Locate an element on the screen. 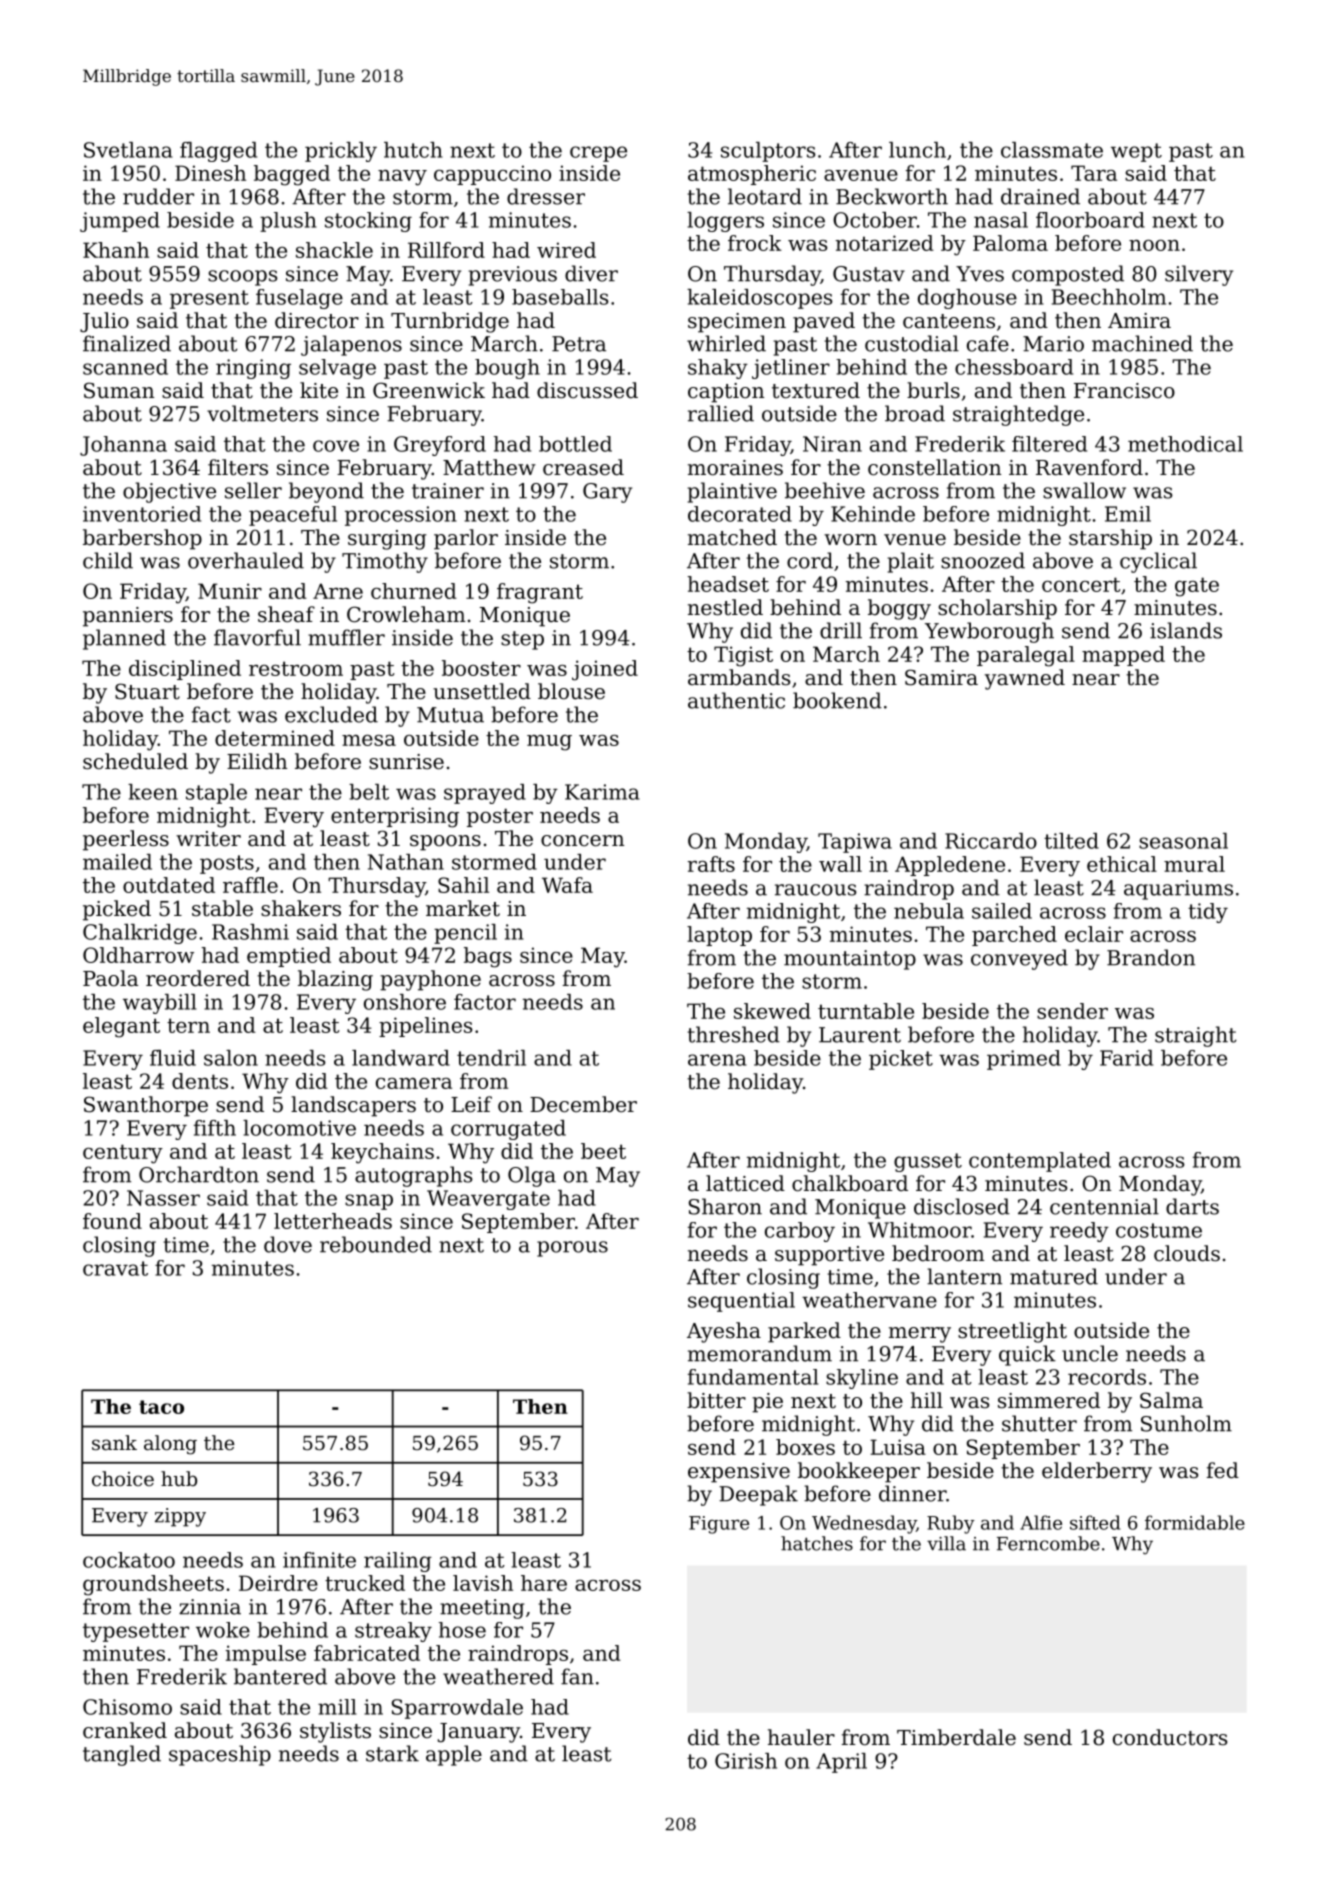  infinite is located at coordinates (319, 1560).
